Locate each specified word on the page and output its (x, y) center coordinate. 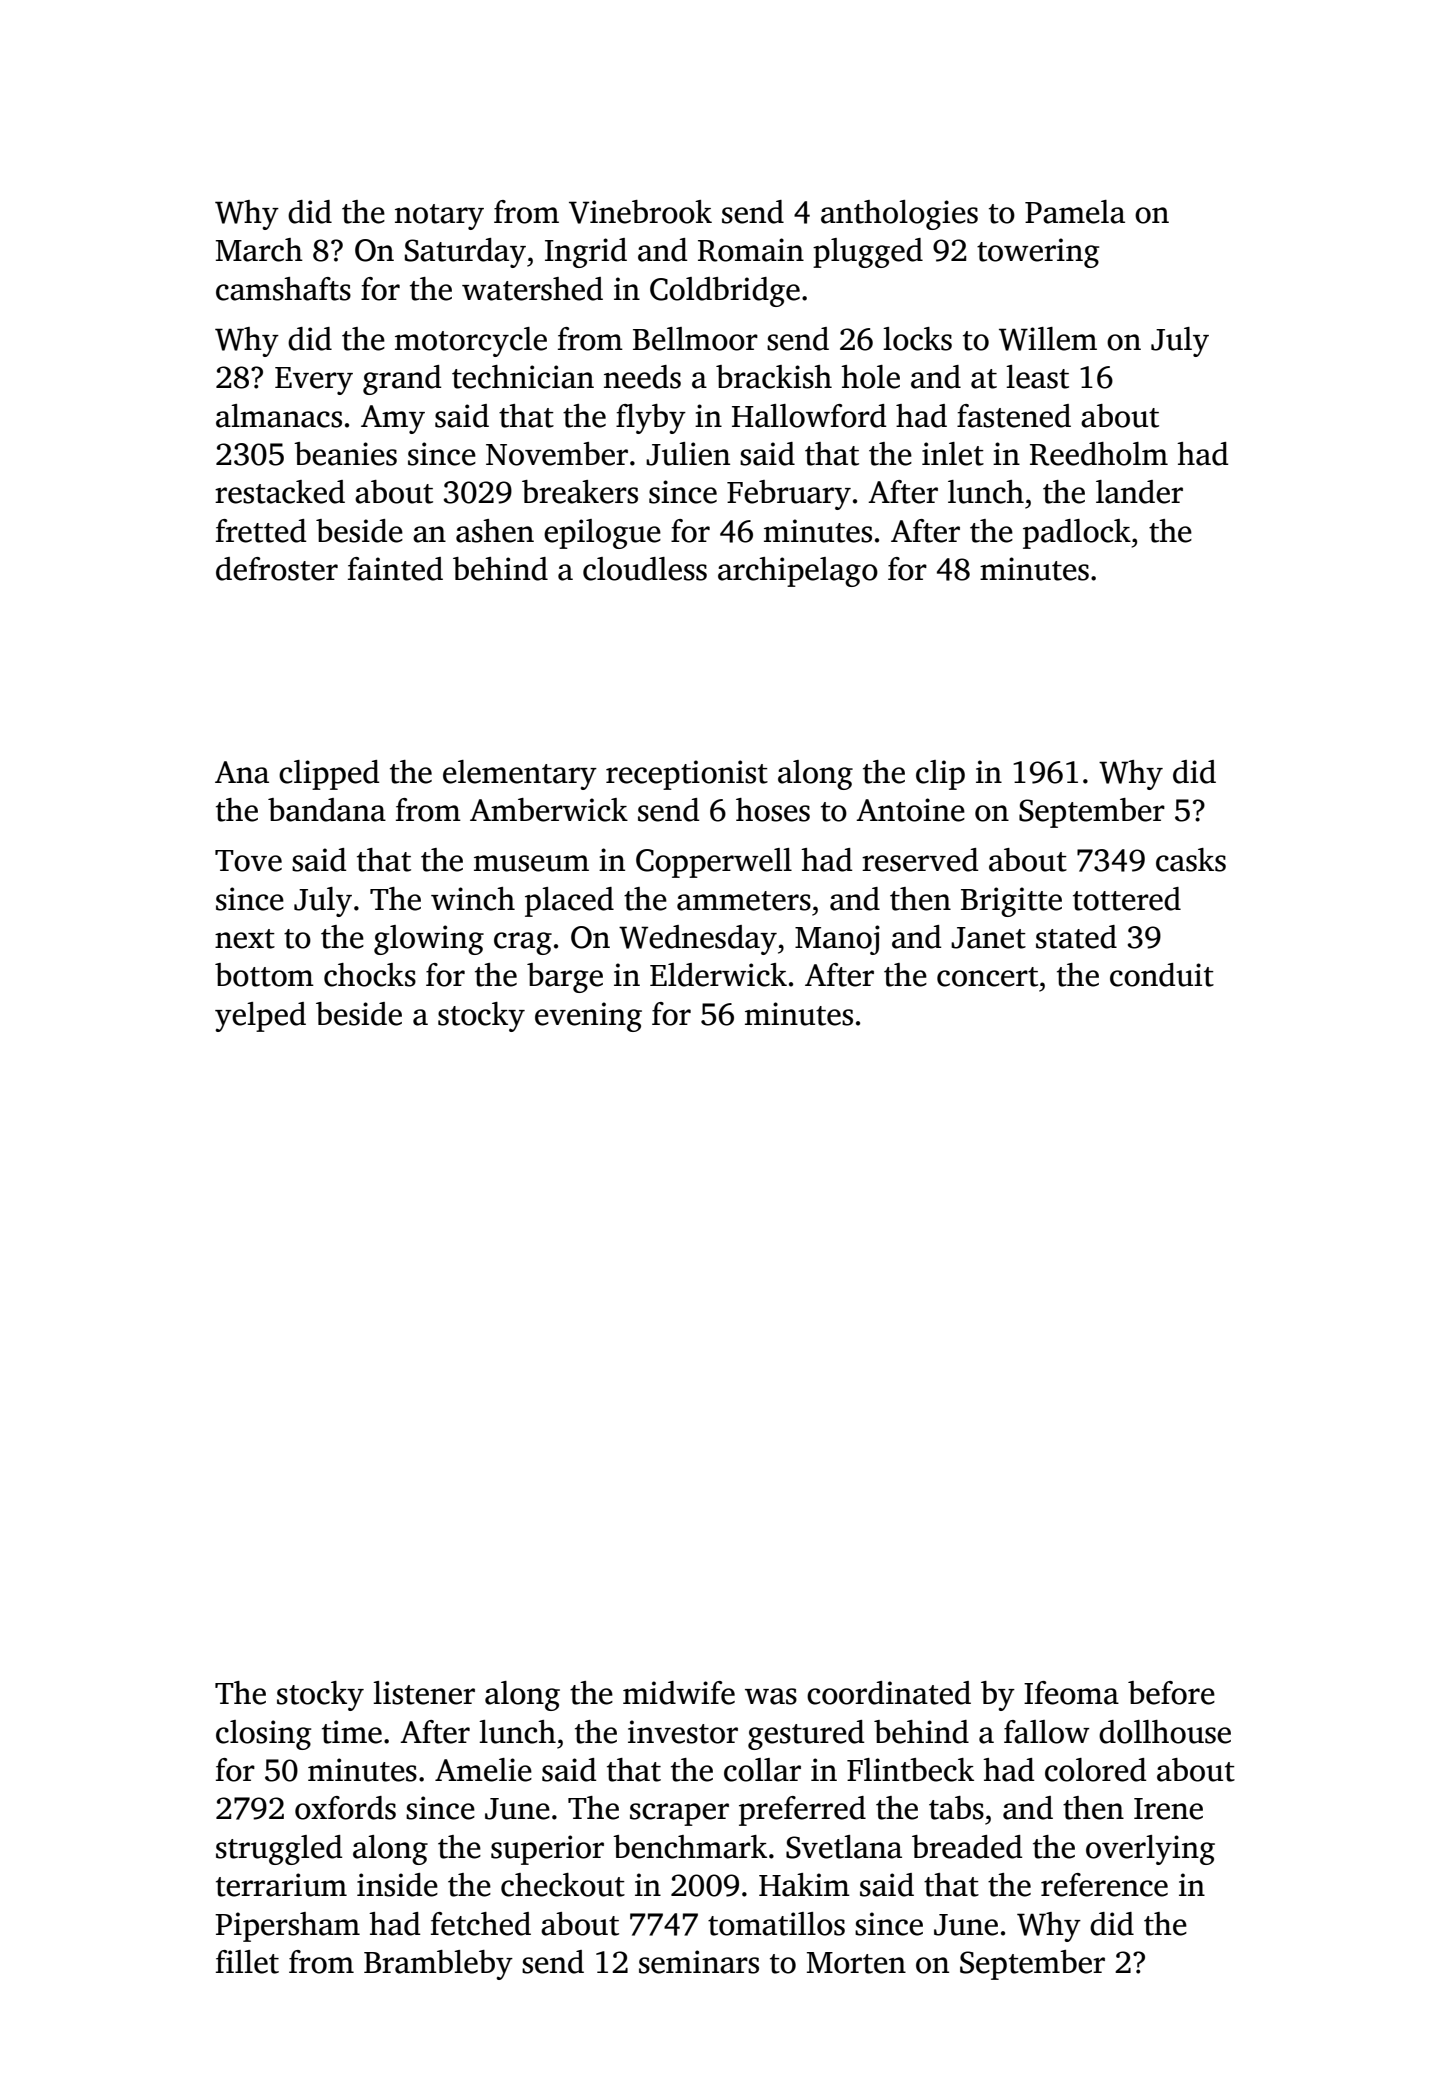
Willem (1048, 339)
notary (439, 217)
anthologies (899, 215)
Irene (1168, 1809)
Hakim (804, 1885)
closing (263, 1735)
